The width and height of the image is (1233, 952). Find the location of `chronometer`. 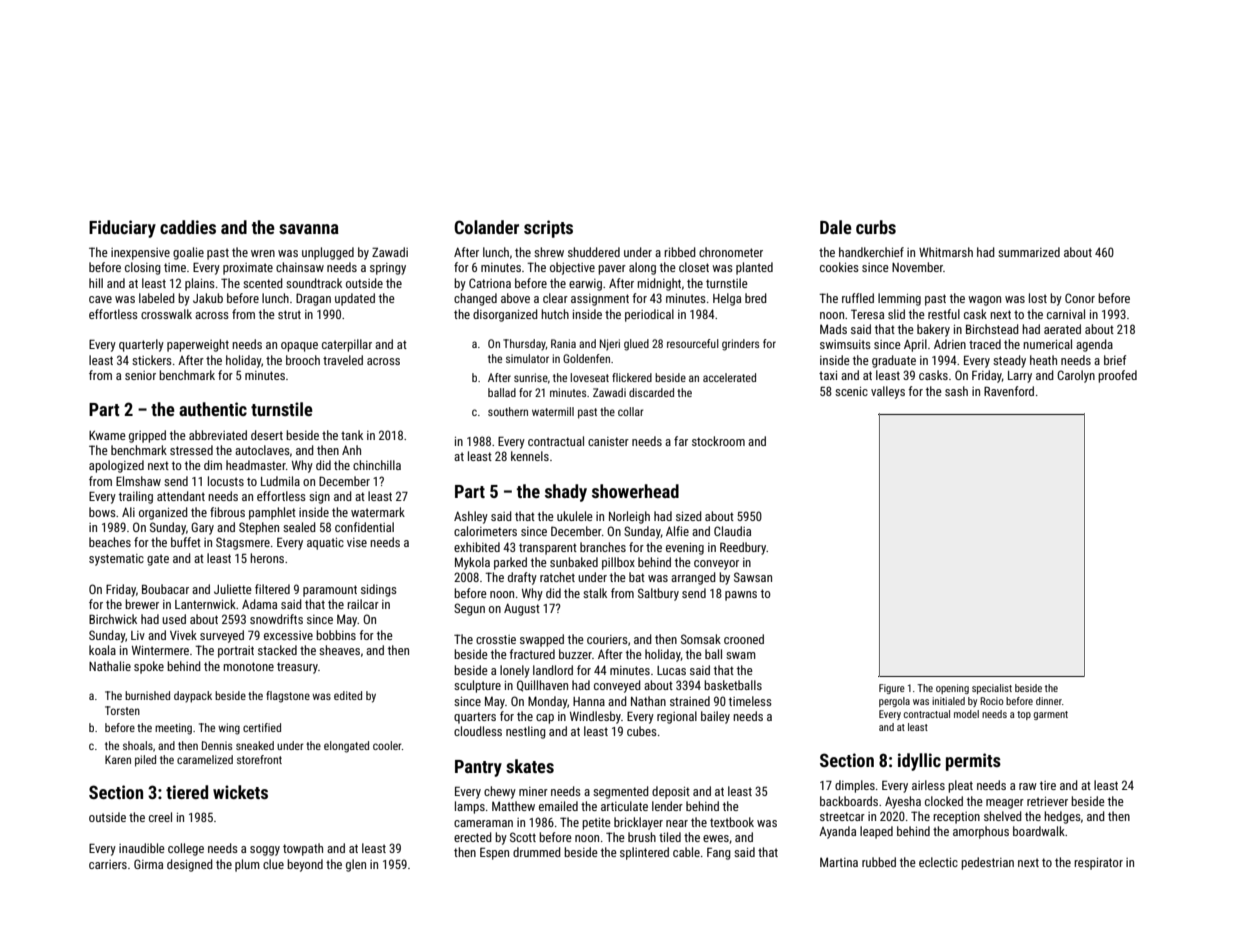

chronometer is located at coordinates (731, 252).
